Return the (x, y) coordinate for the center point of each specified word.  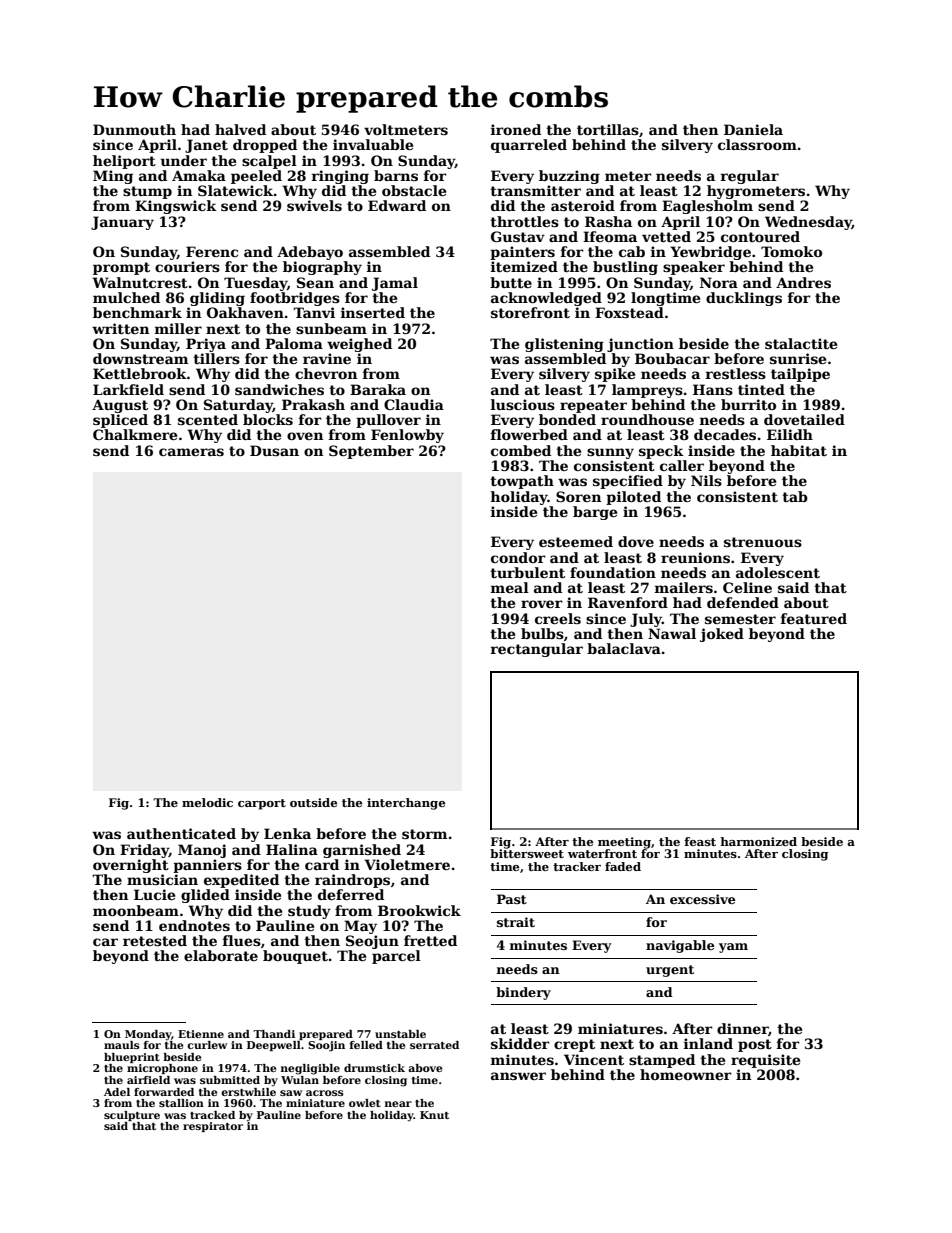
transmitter (535, 190)
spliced (120, 421)
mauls (122, 1045)
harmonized (758, 841)
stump (147, 192)
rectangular (537, 650)
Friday (144, 851)
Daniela (753, 129)
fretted (430, 940)
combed (521, 450)
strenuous (763, 542)
